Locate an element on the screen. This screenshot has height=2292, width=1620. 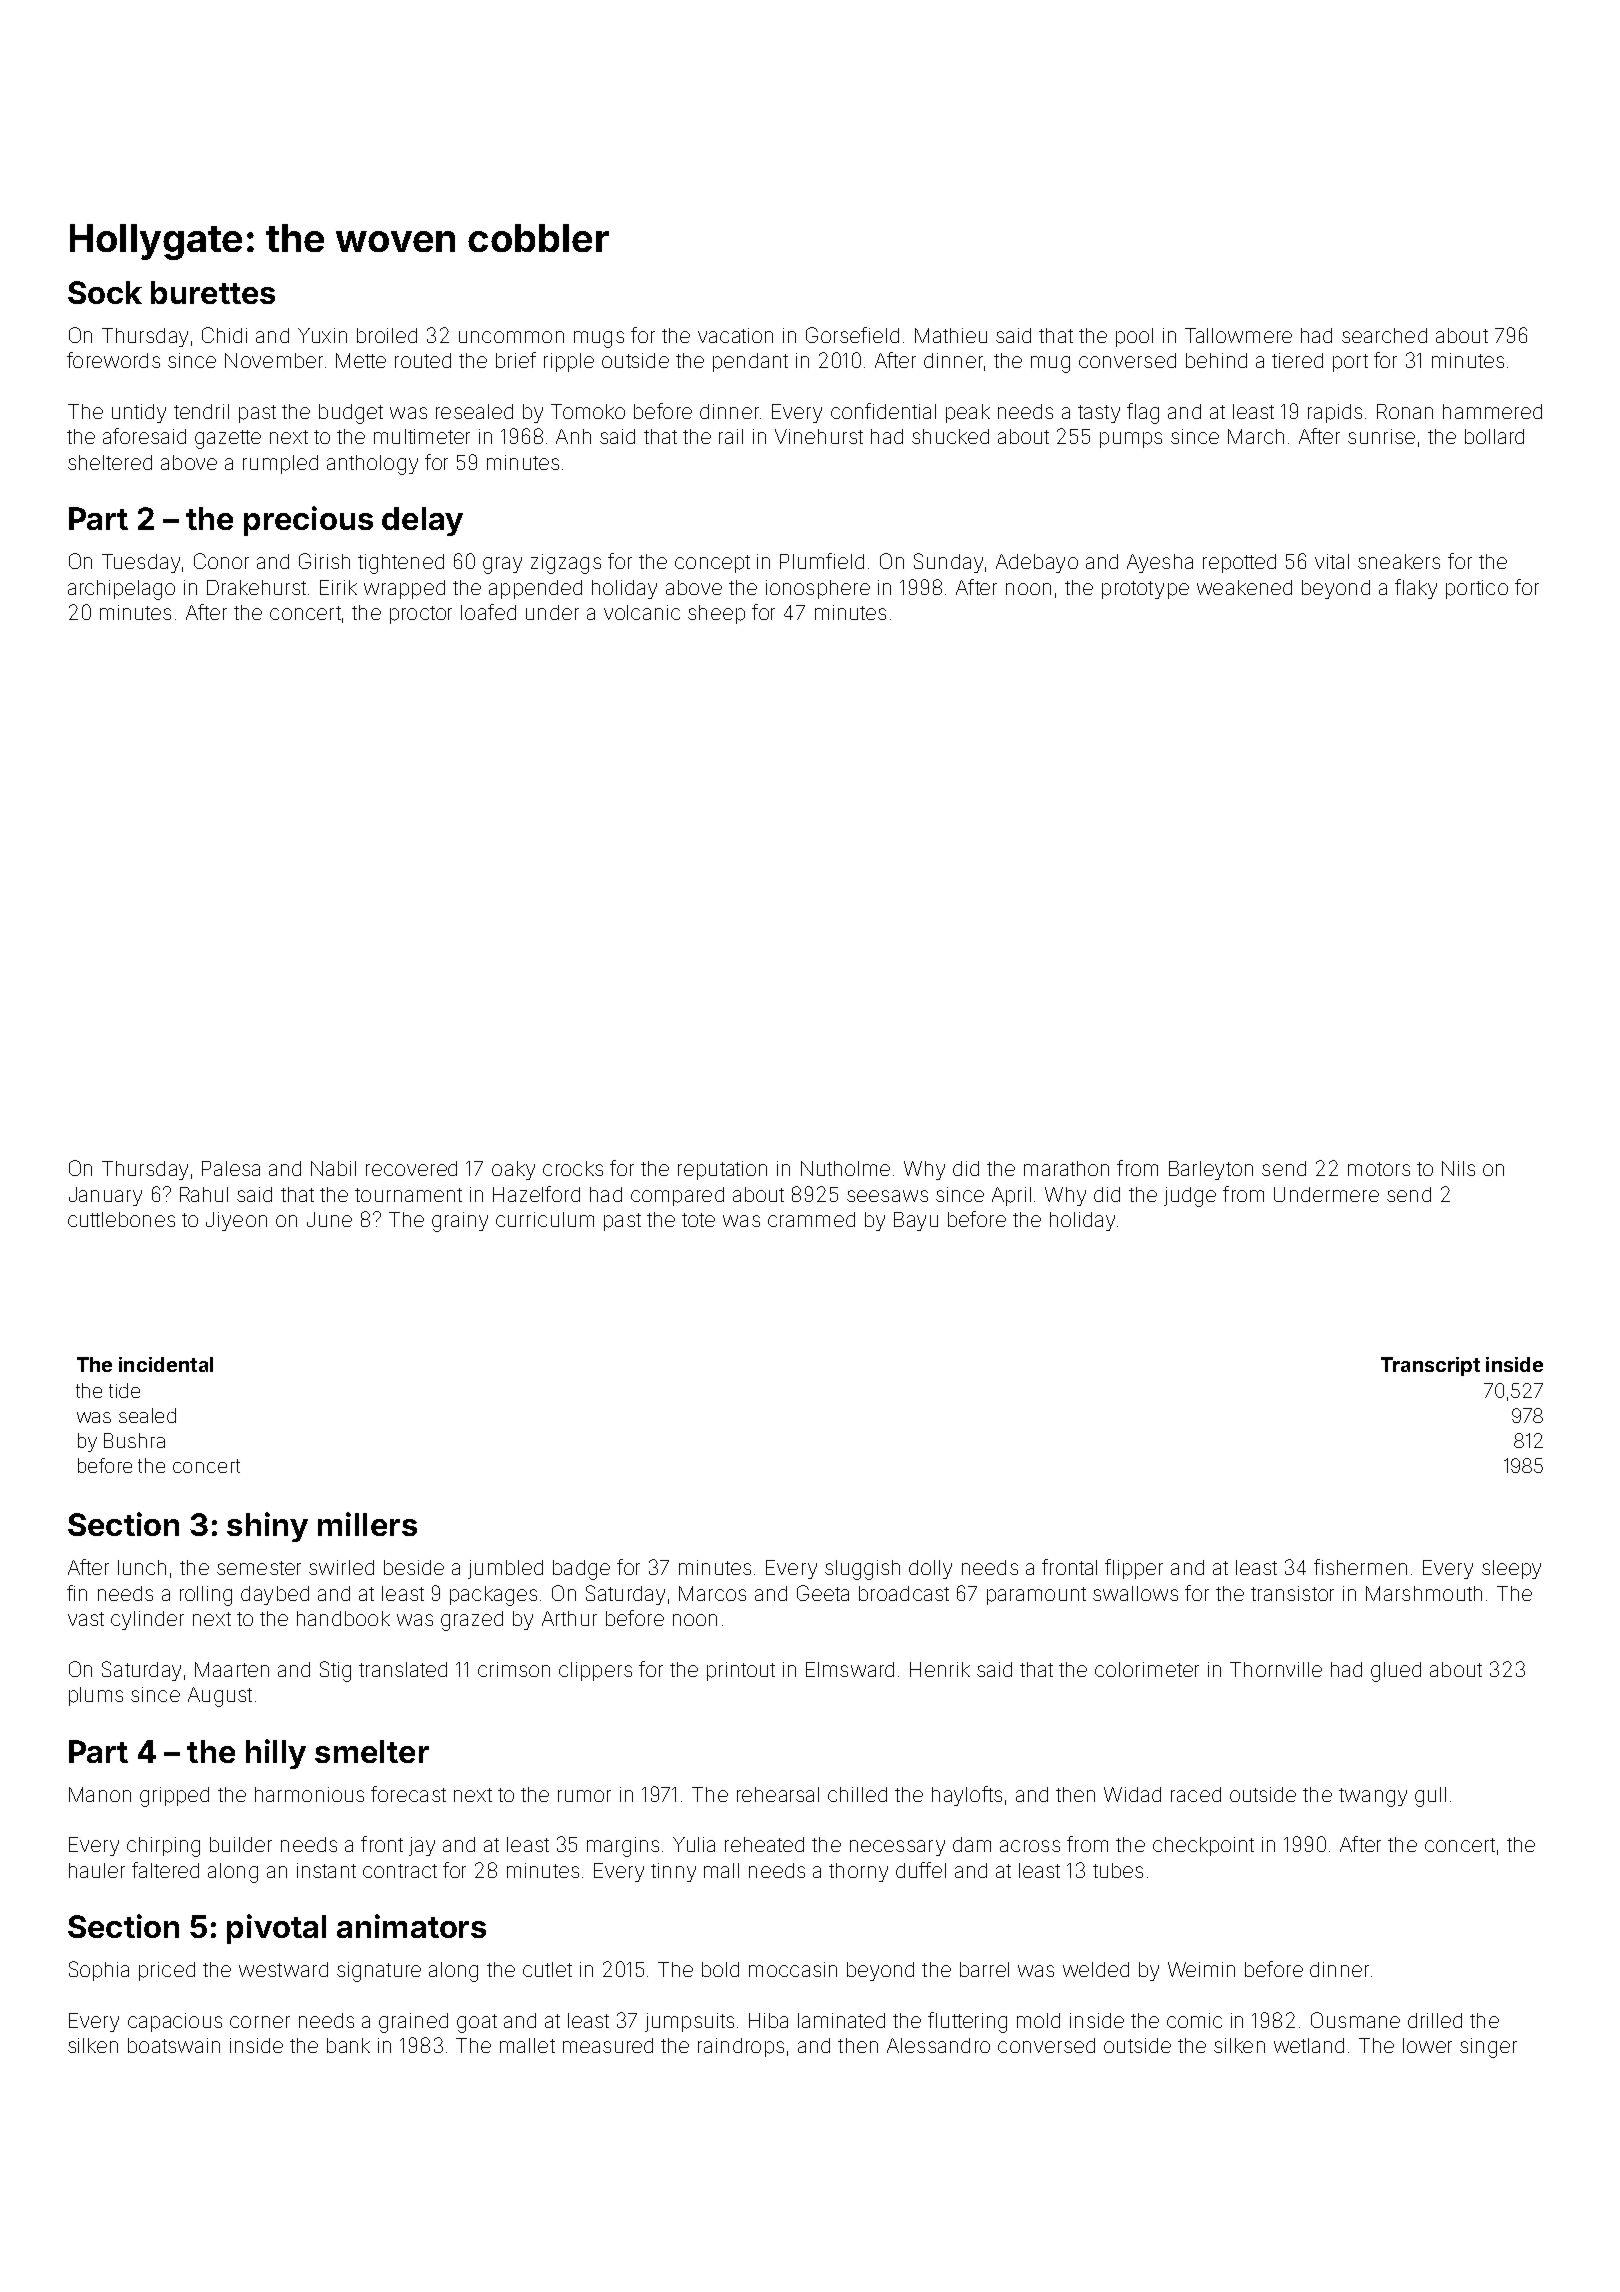
tote is located at coordinates (698, 1220).
